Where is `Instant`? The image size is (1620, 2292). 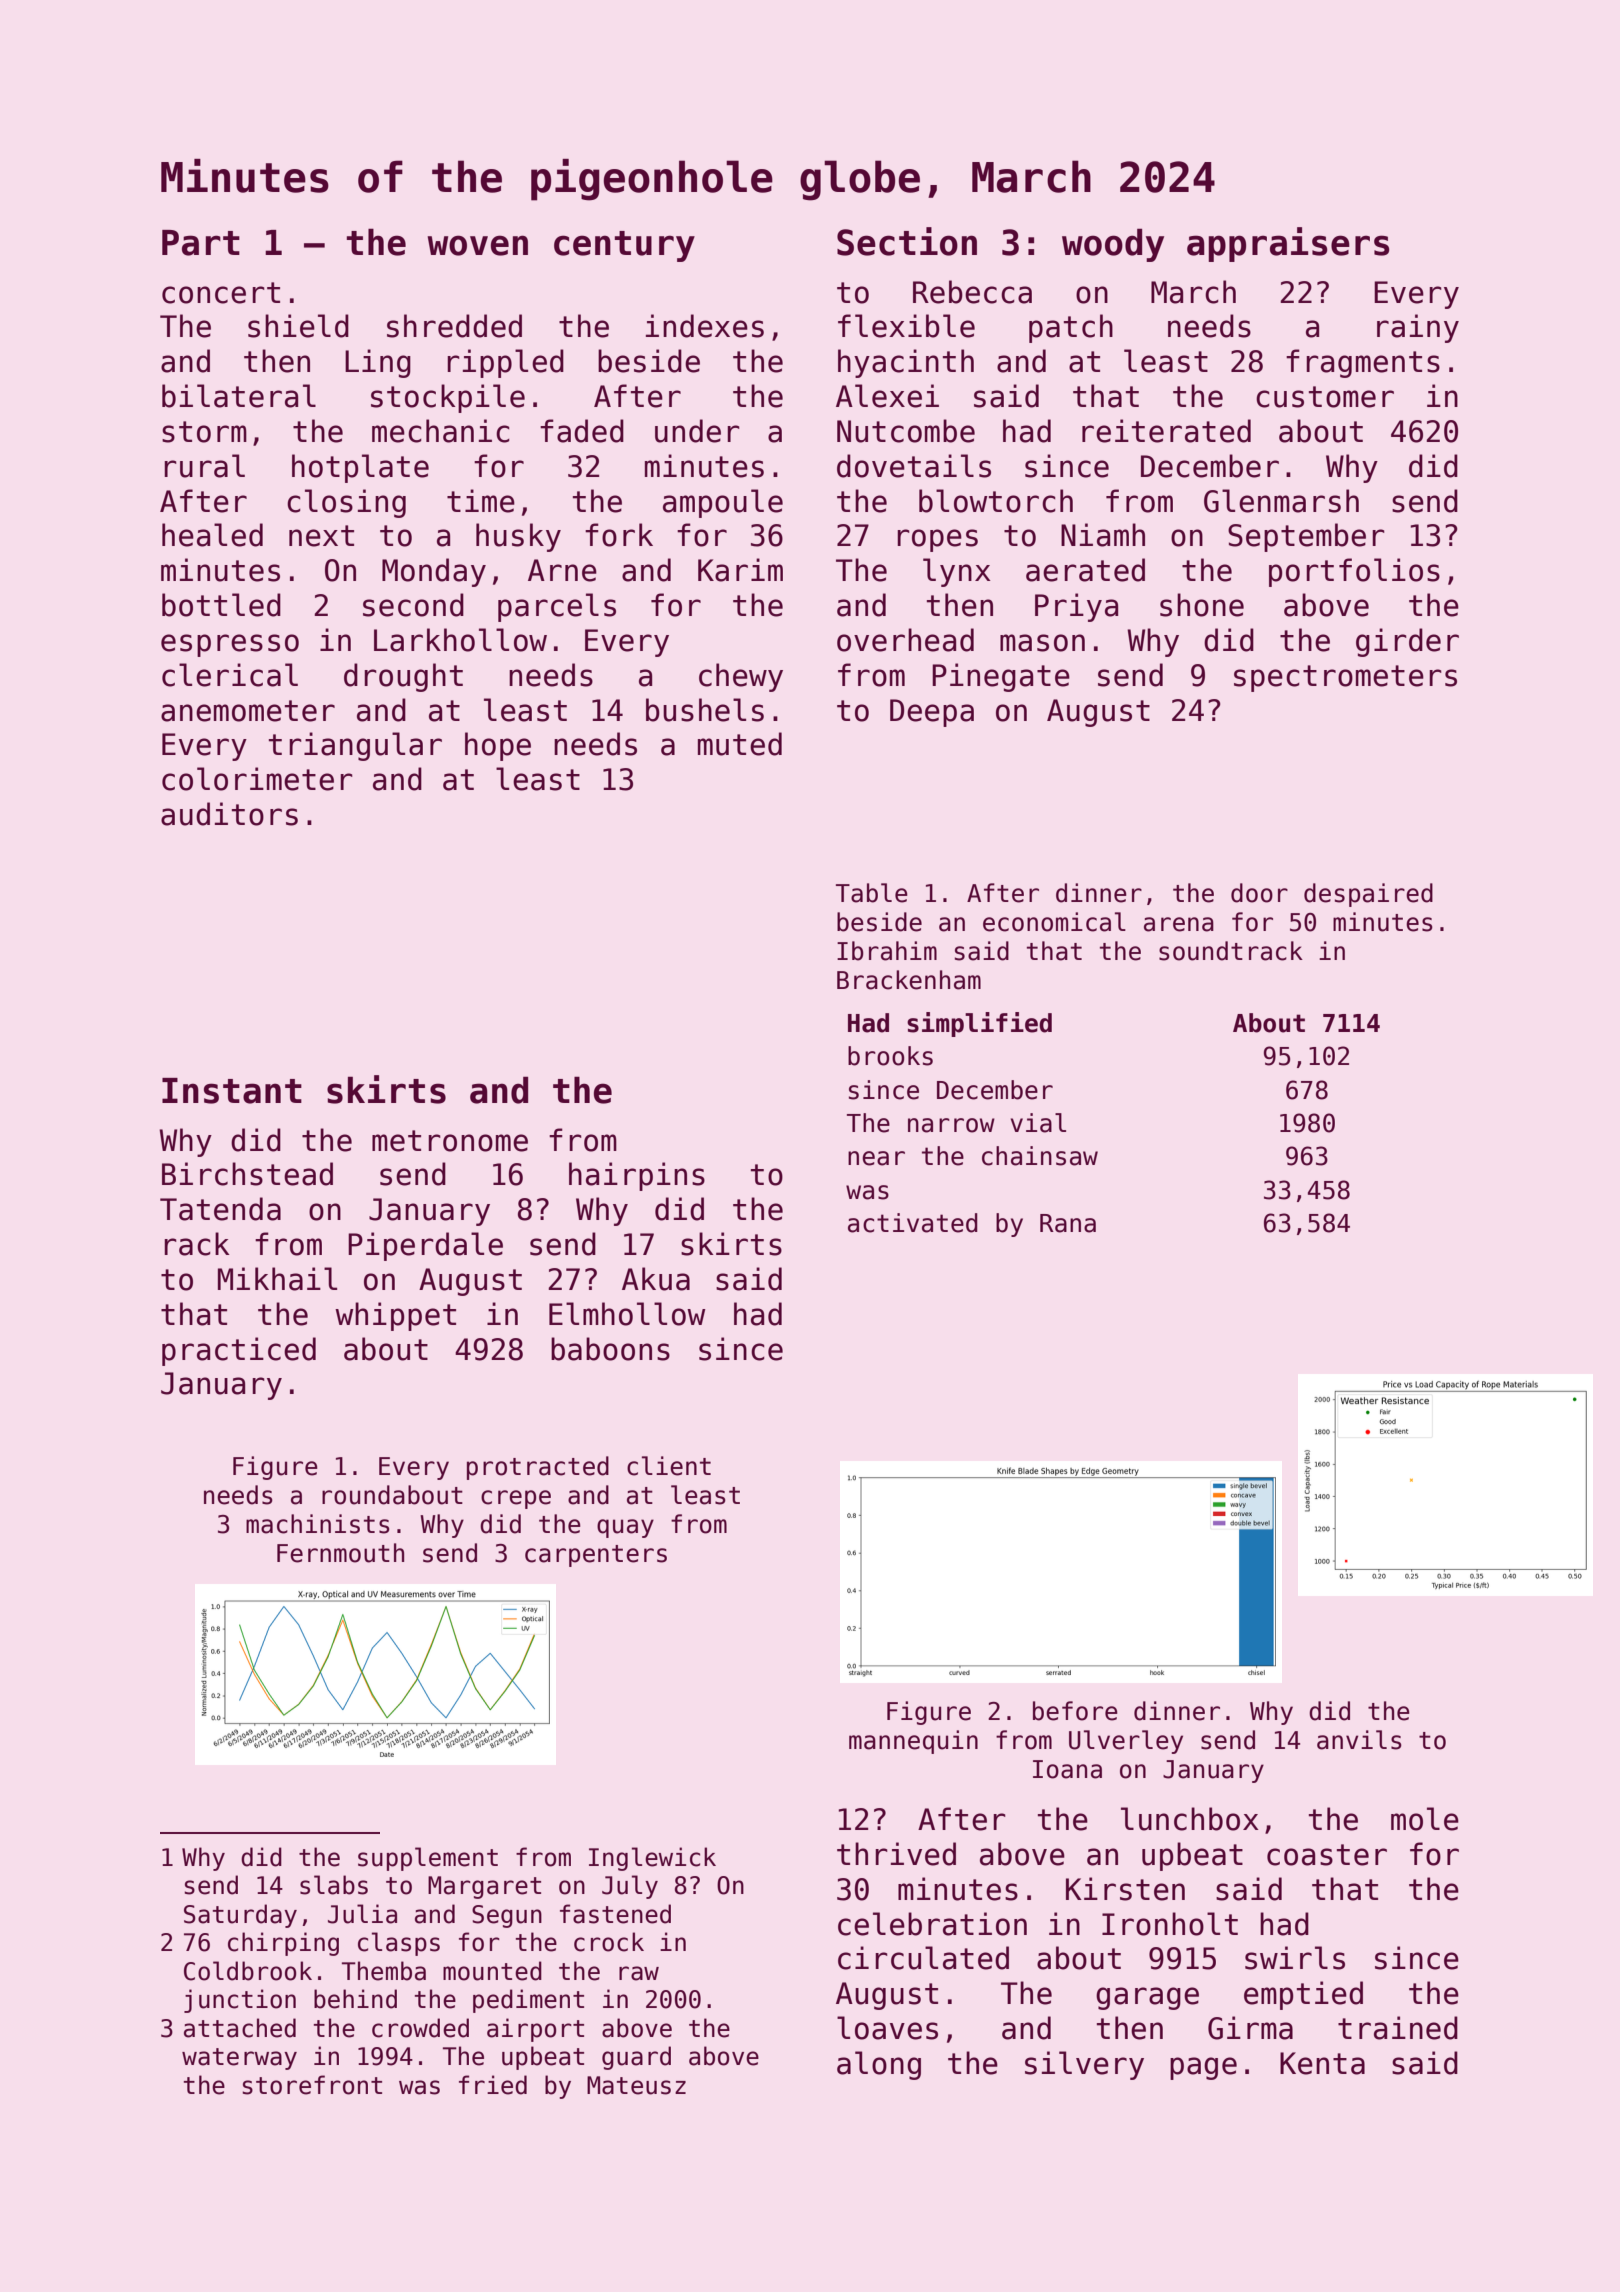 Instant is located at coordinates (232, 1091).
